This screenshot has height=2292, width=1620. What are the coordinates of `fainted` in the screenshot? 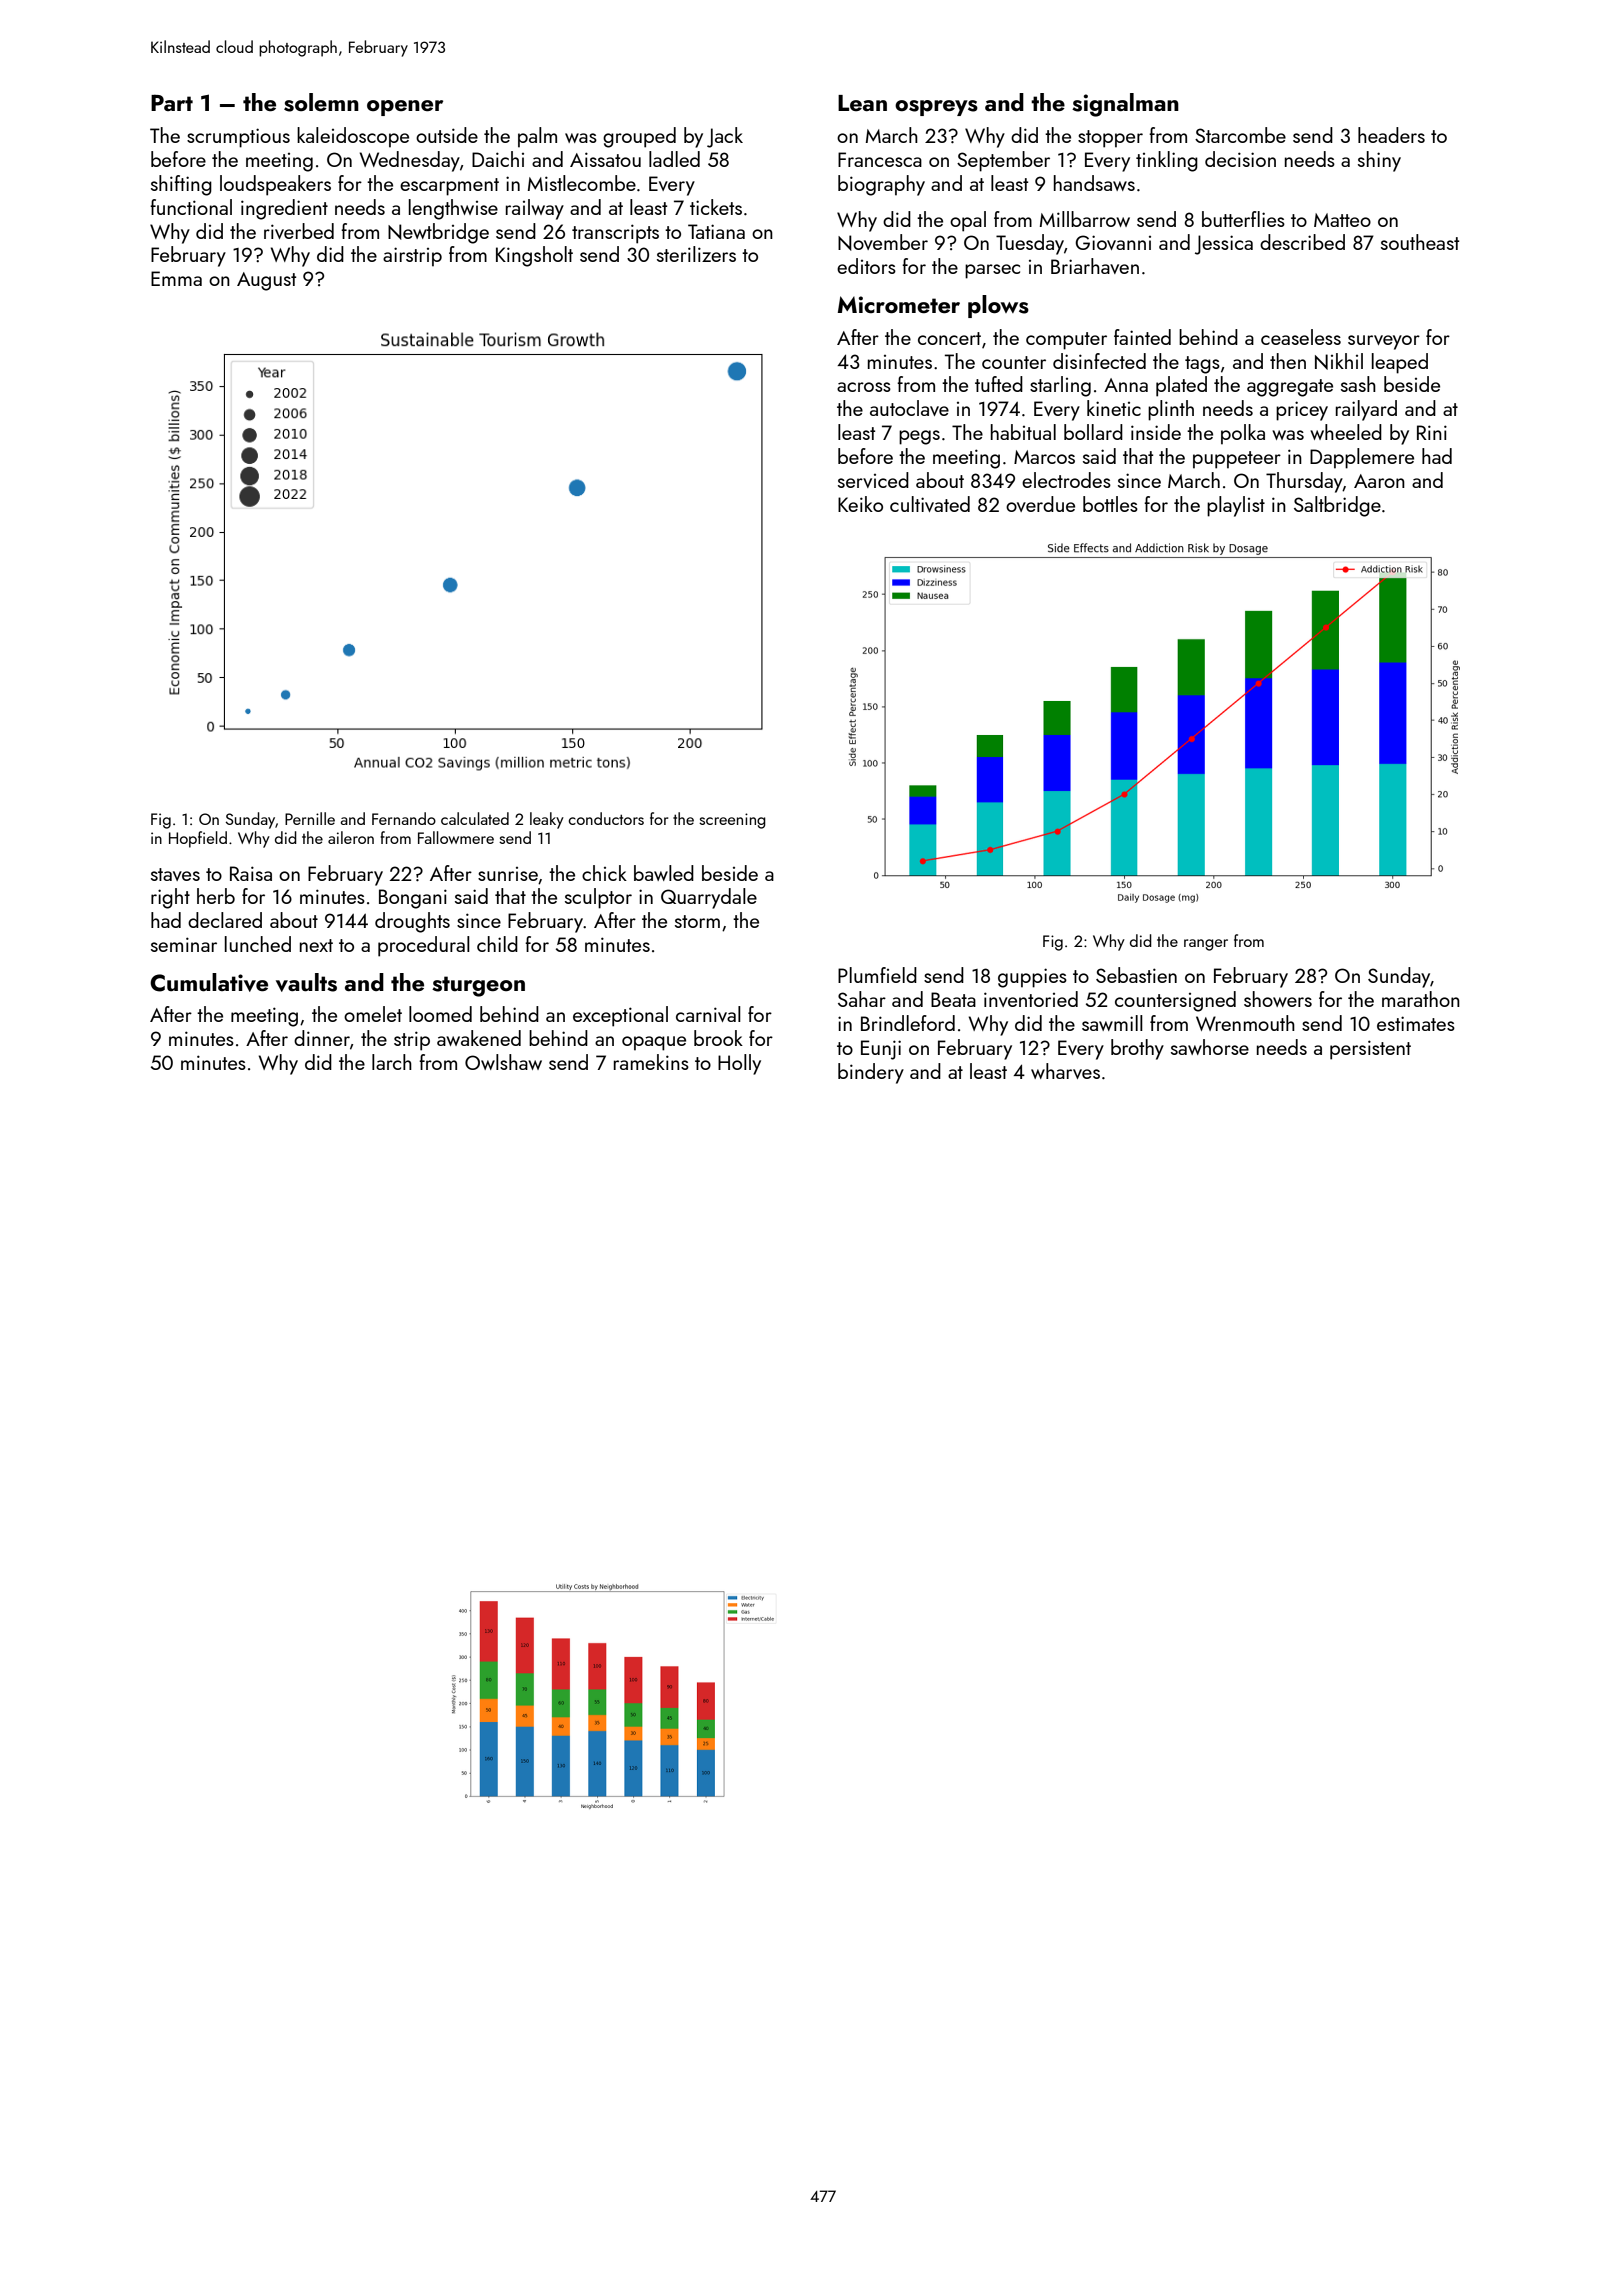 It's located at (1142, 337).
